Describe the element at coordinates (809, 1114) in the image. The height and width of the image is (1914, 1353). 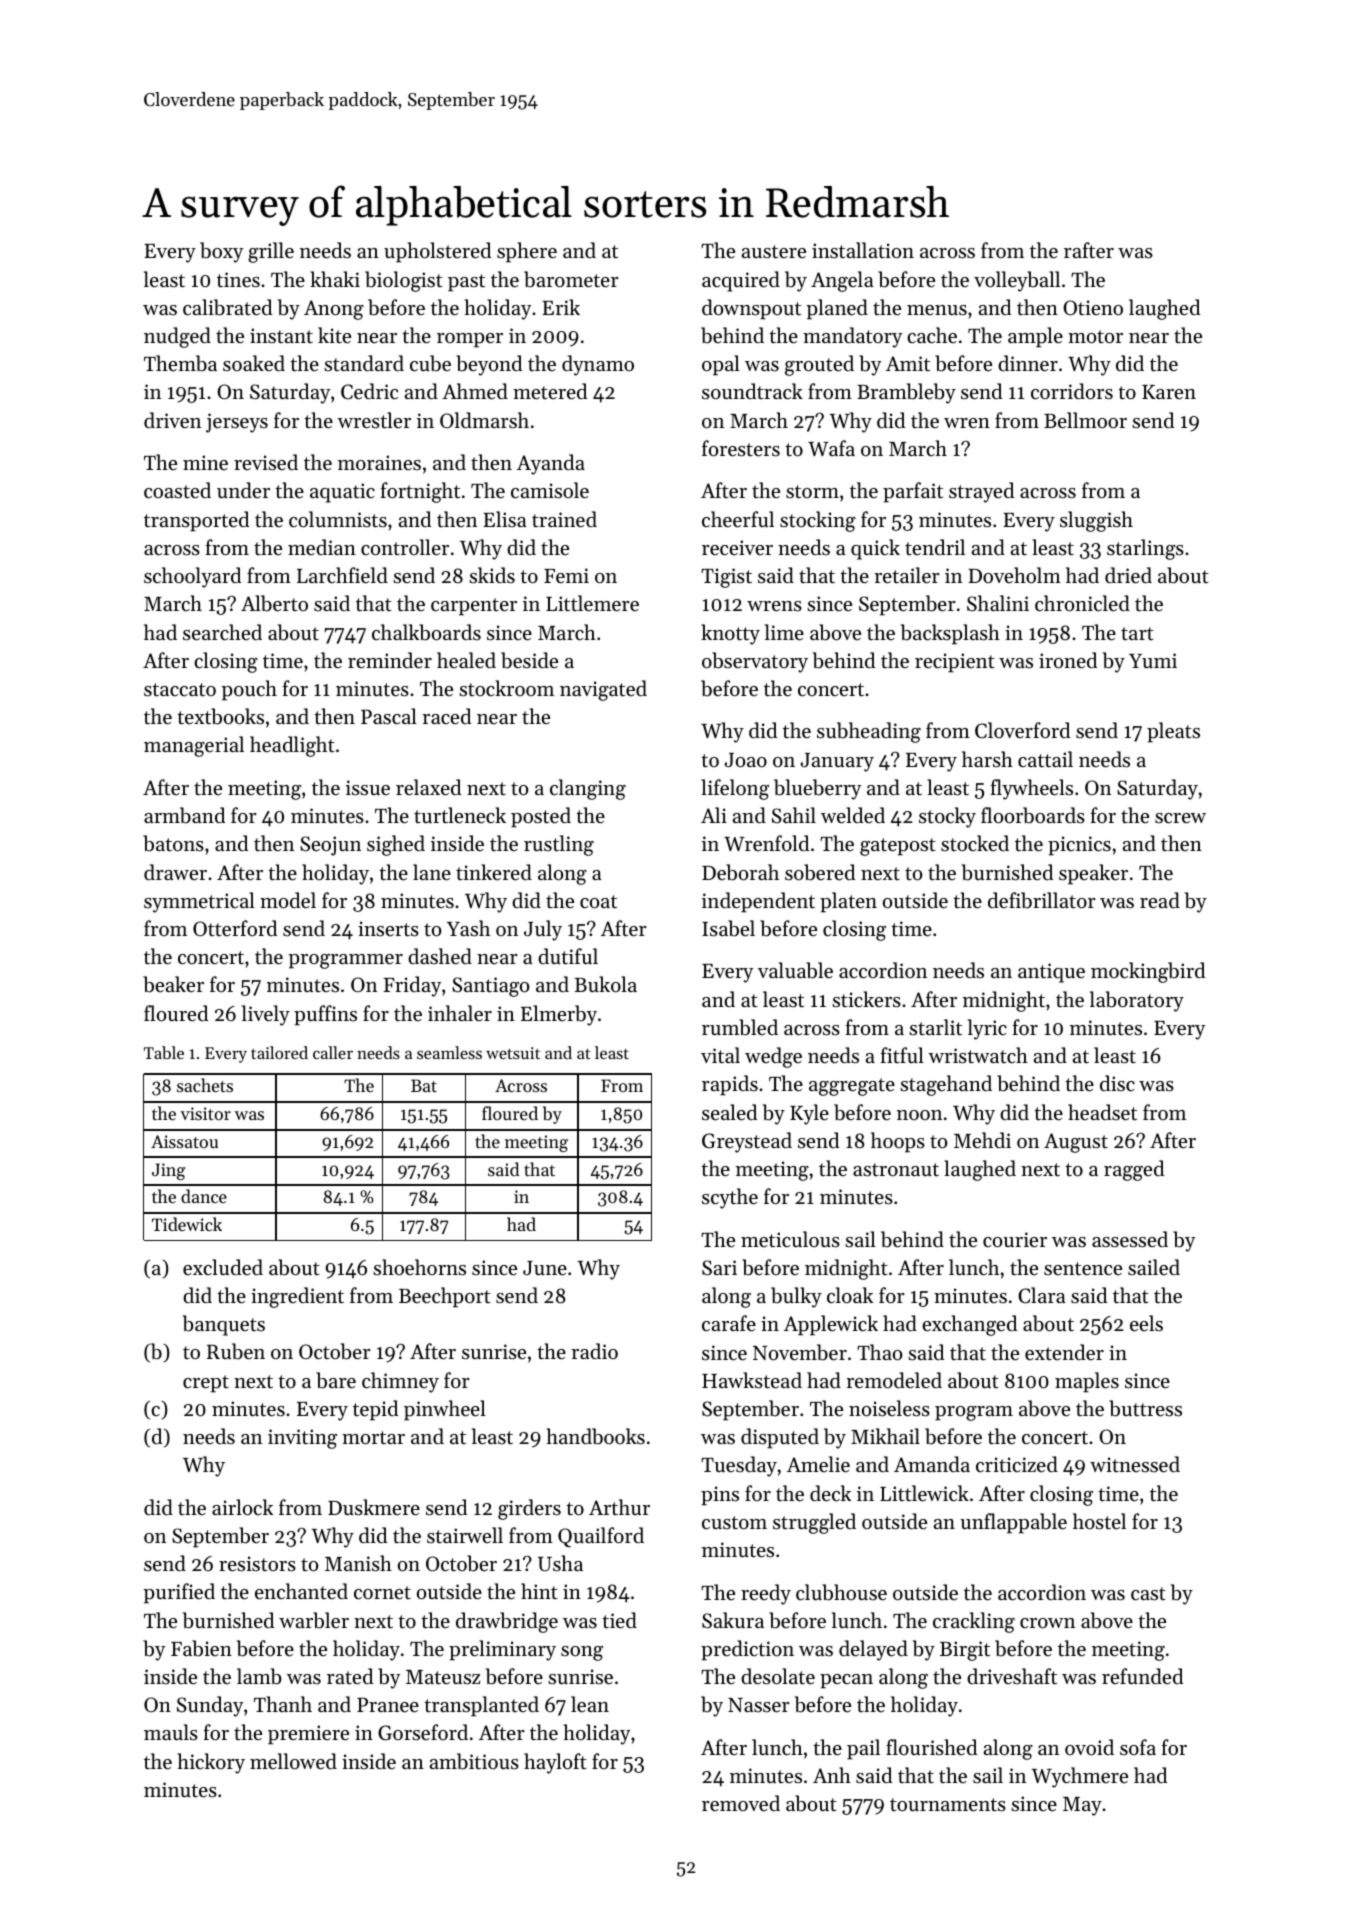
I see `Kyle` at that location.
